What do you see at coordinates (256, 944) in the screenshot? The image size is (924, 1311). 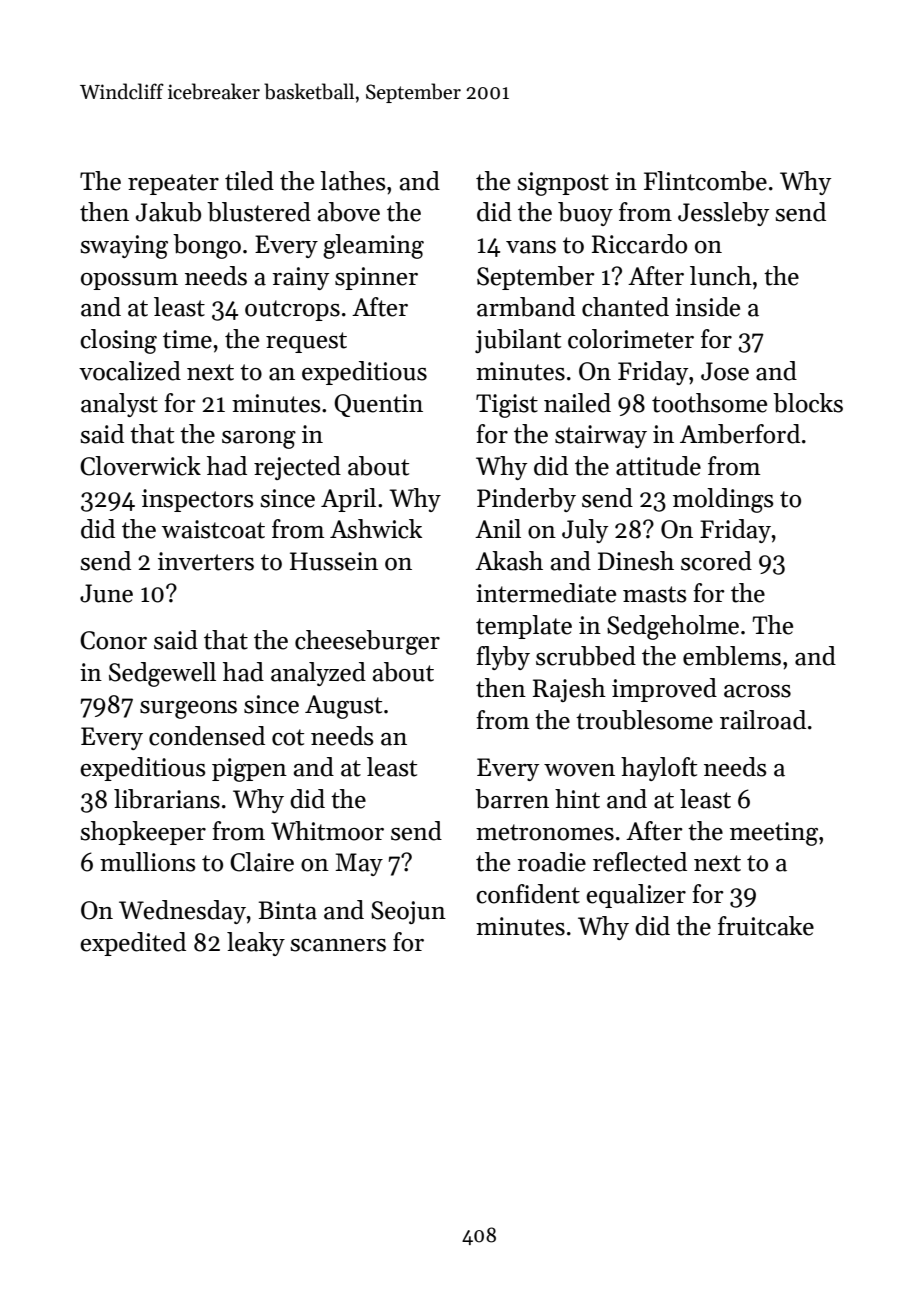 I see `leaky` at bounding box center [256, 944].
